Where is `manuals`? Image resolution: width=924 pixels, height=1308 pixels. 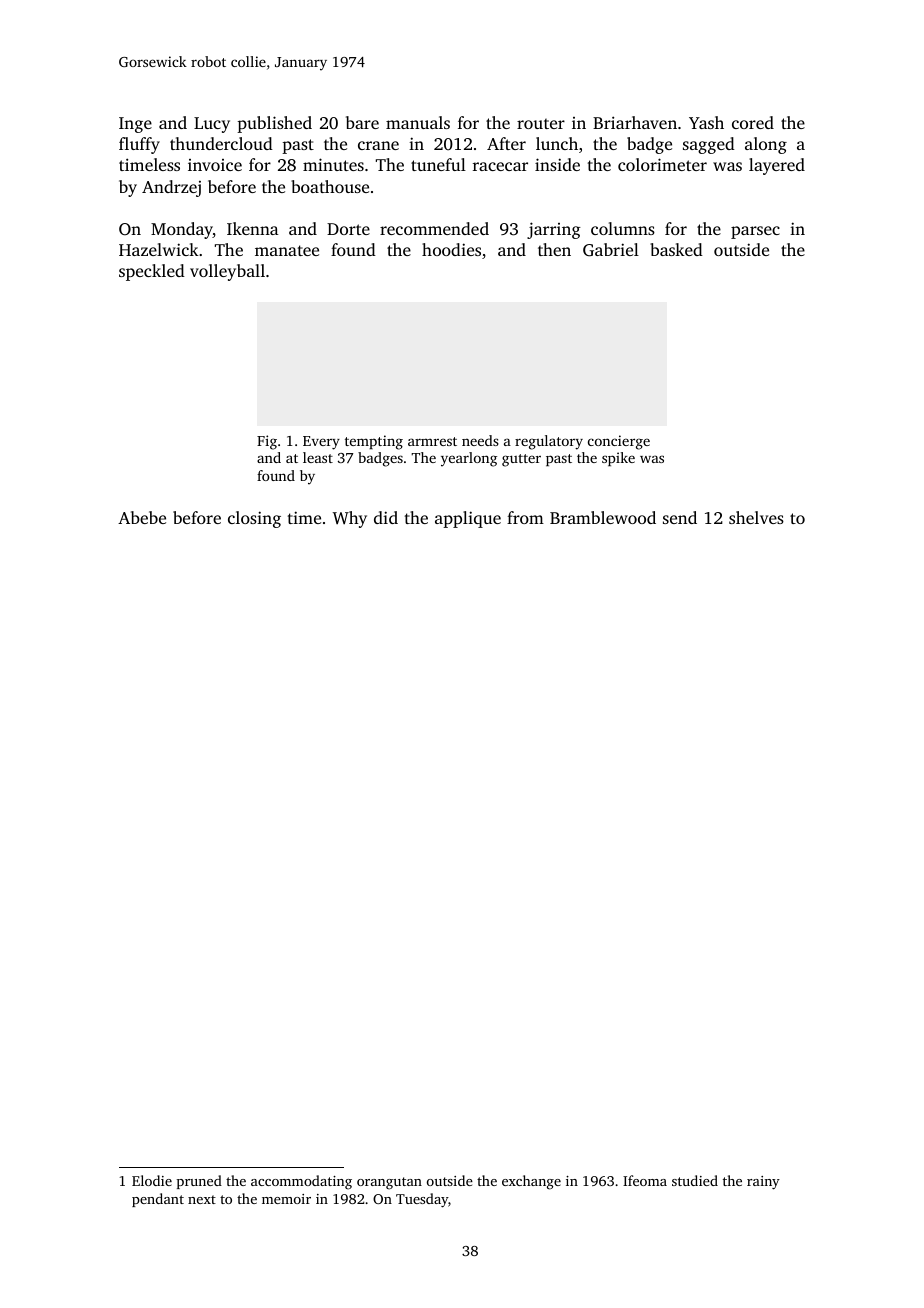 manuals is located at coordinates (418, 122).
